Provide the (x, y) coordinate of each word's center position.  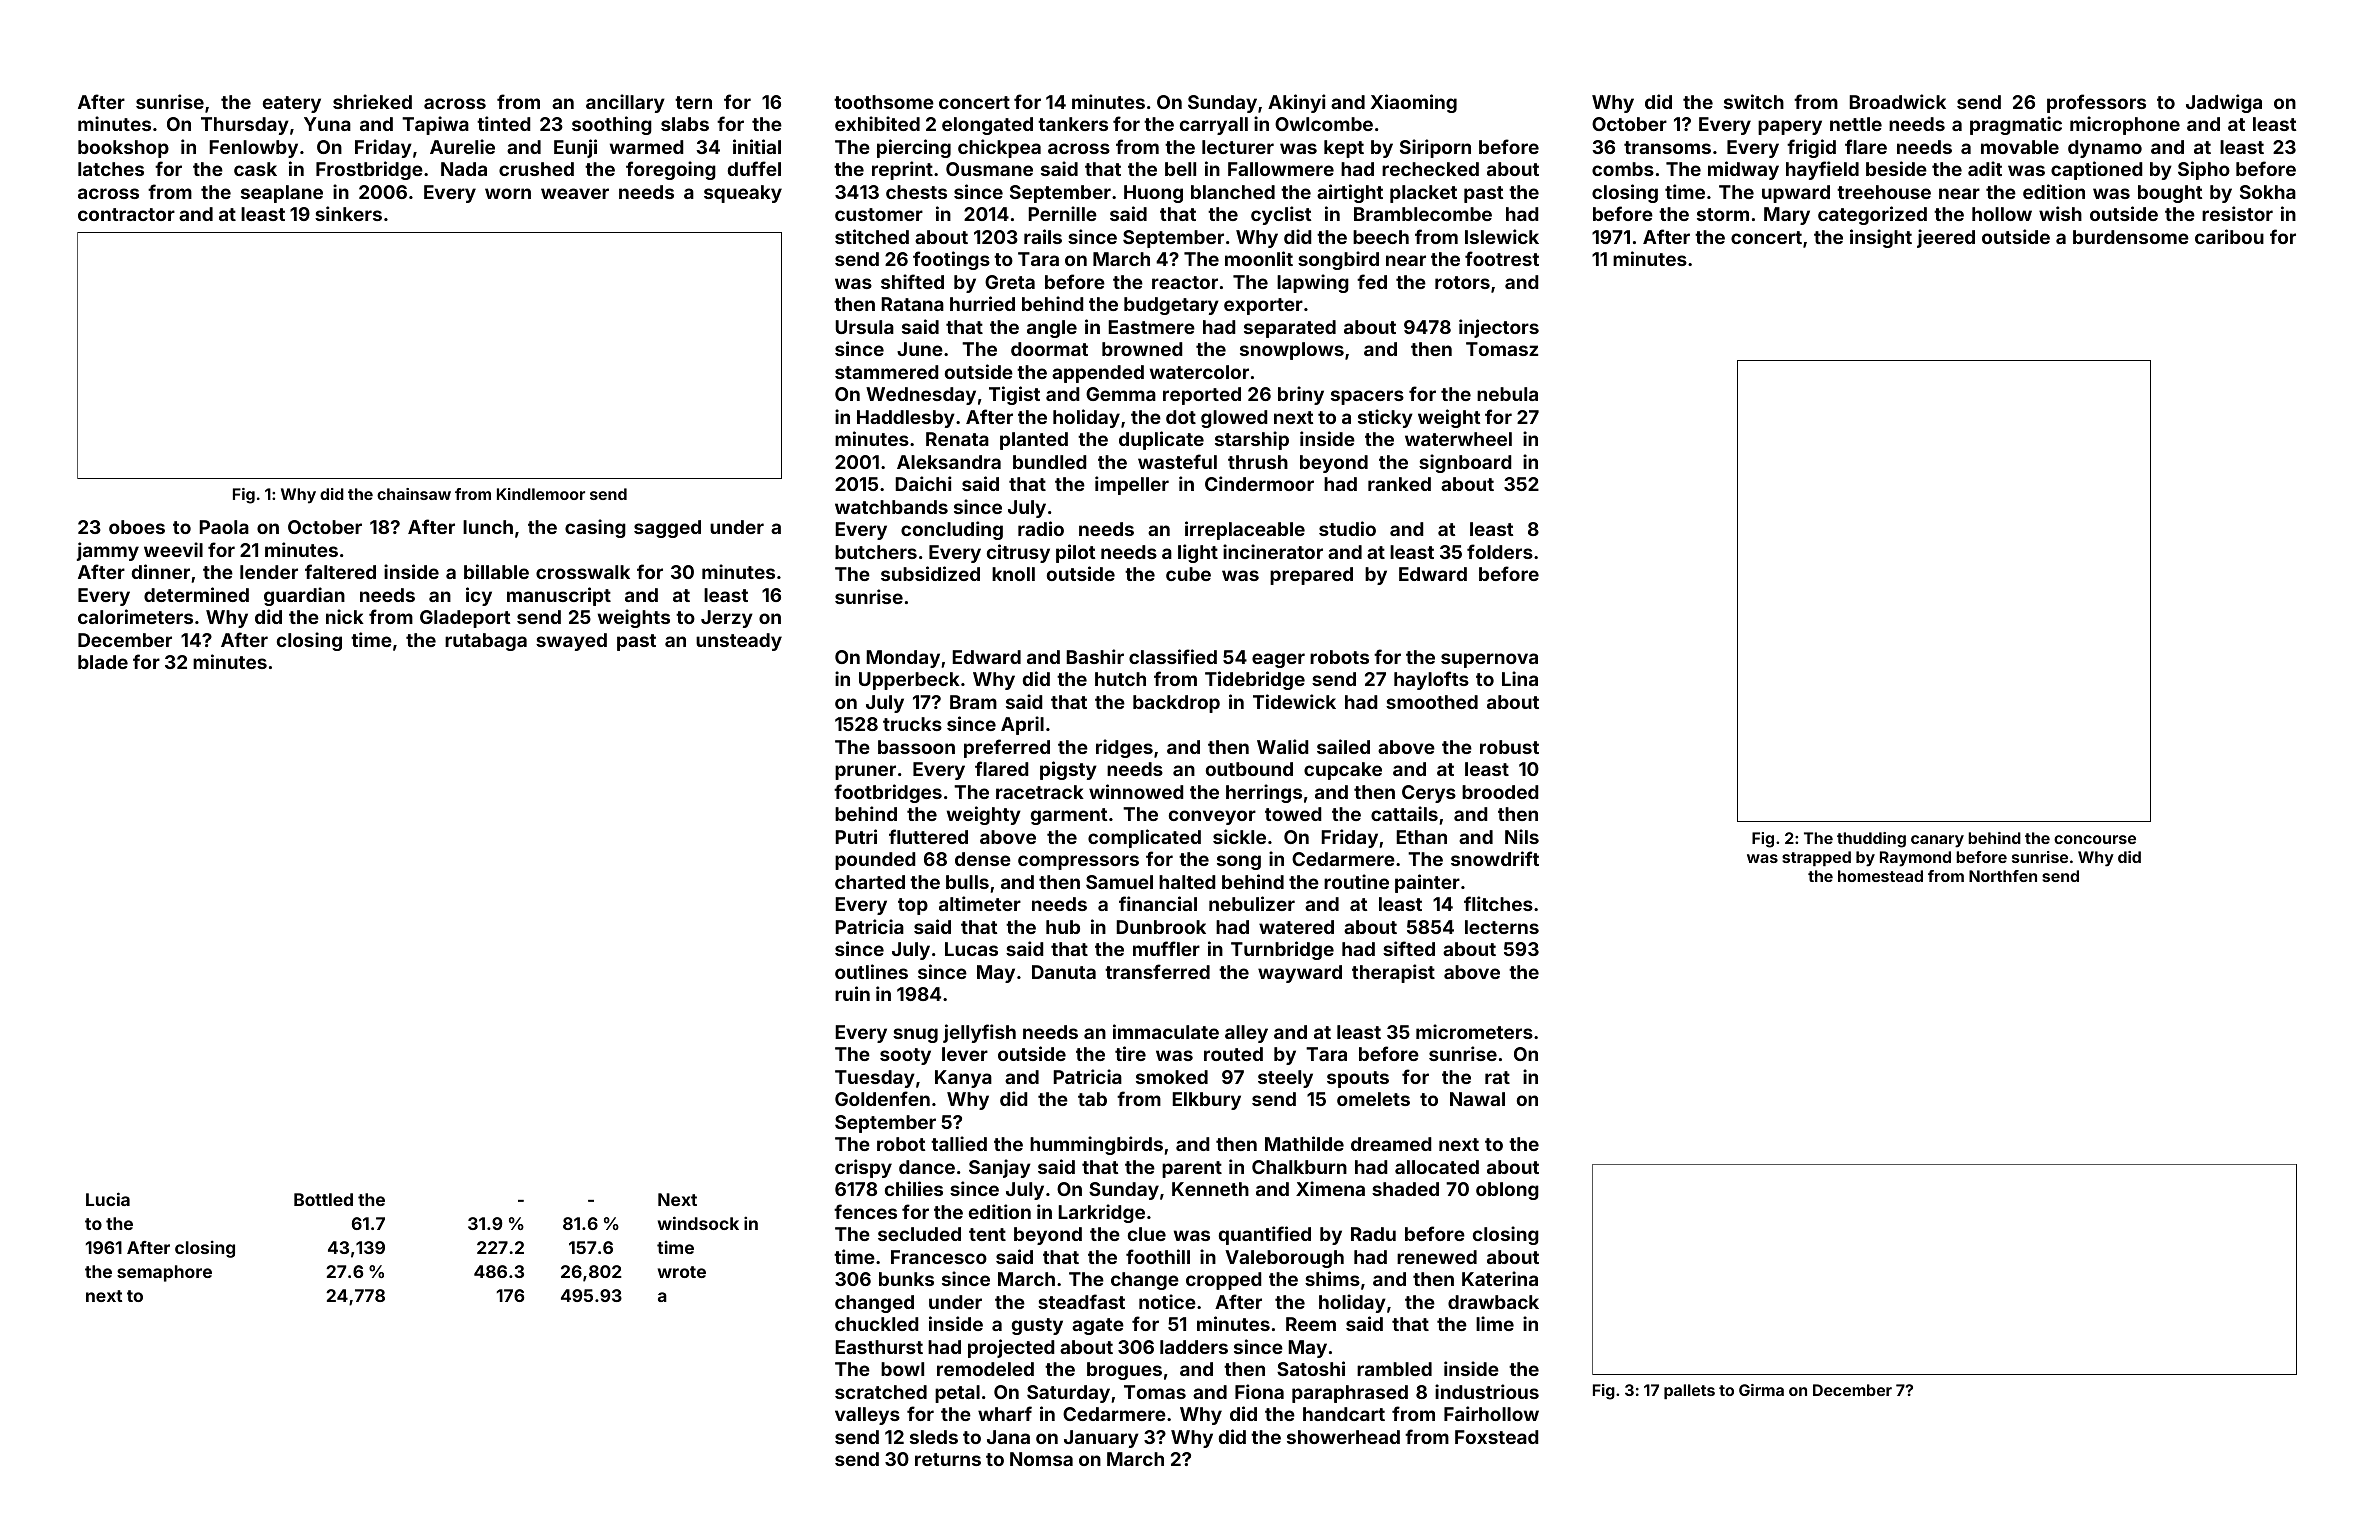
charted (870, 882)
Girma (1761, 1390)
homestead (1880, 876)
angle (1052, 329)
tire (1130, 1053)
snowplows (1292, 351)
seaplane (282, 194)
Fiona (1259, 1391)
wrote (682, 1272)
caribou (2229, 236)
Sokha (2268, 192)
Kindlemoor (541, 494)
